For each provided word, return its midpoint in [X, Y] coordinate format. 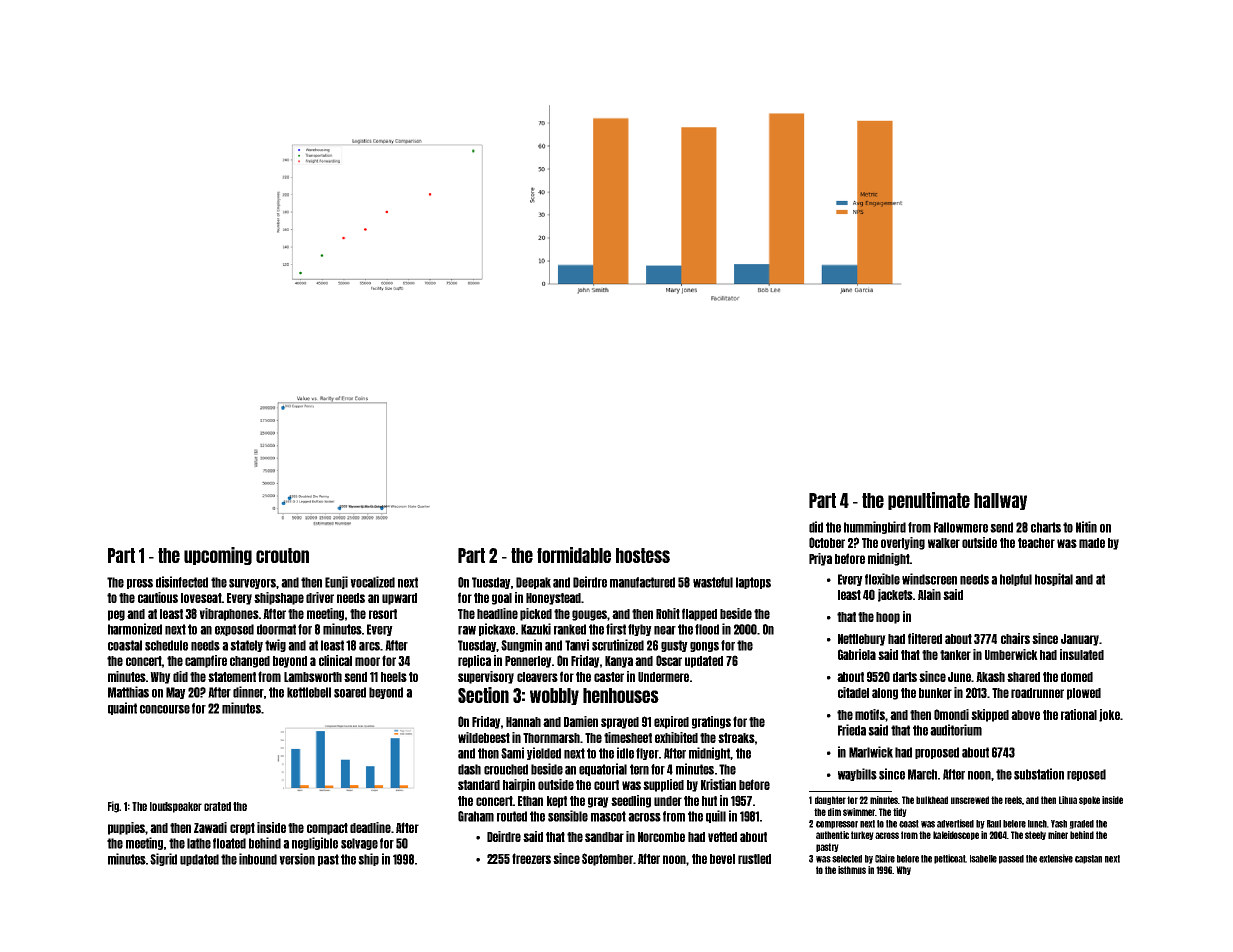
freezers [531, 858]
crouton [282, 555]
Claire [885, 858]
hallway [1000, 501]
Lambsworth [313, 677]
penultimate [929, 501]
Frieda [852, 730]
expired [671, 722]
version [297, 859]
